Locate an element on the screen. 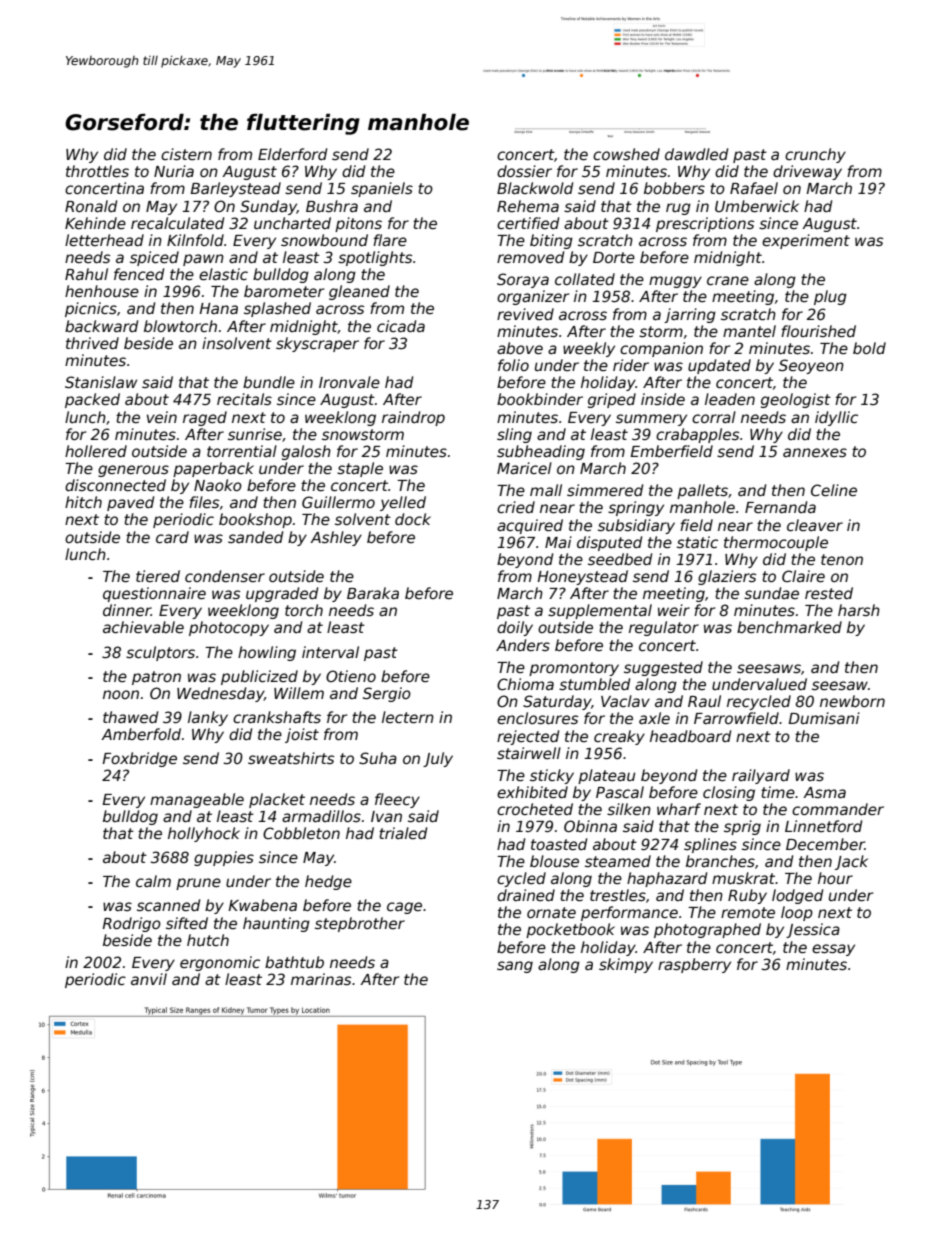 This screenshot has width=952, height=1233. joist is located at coordinates (302, 735).
